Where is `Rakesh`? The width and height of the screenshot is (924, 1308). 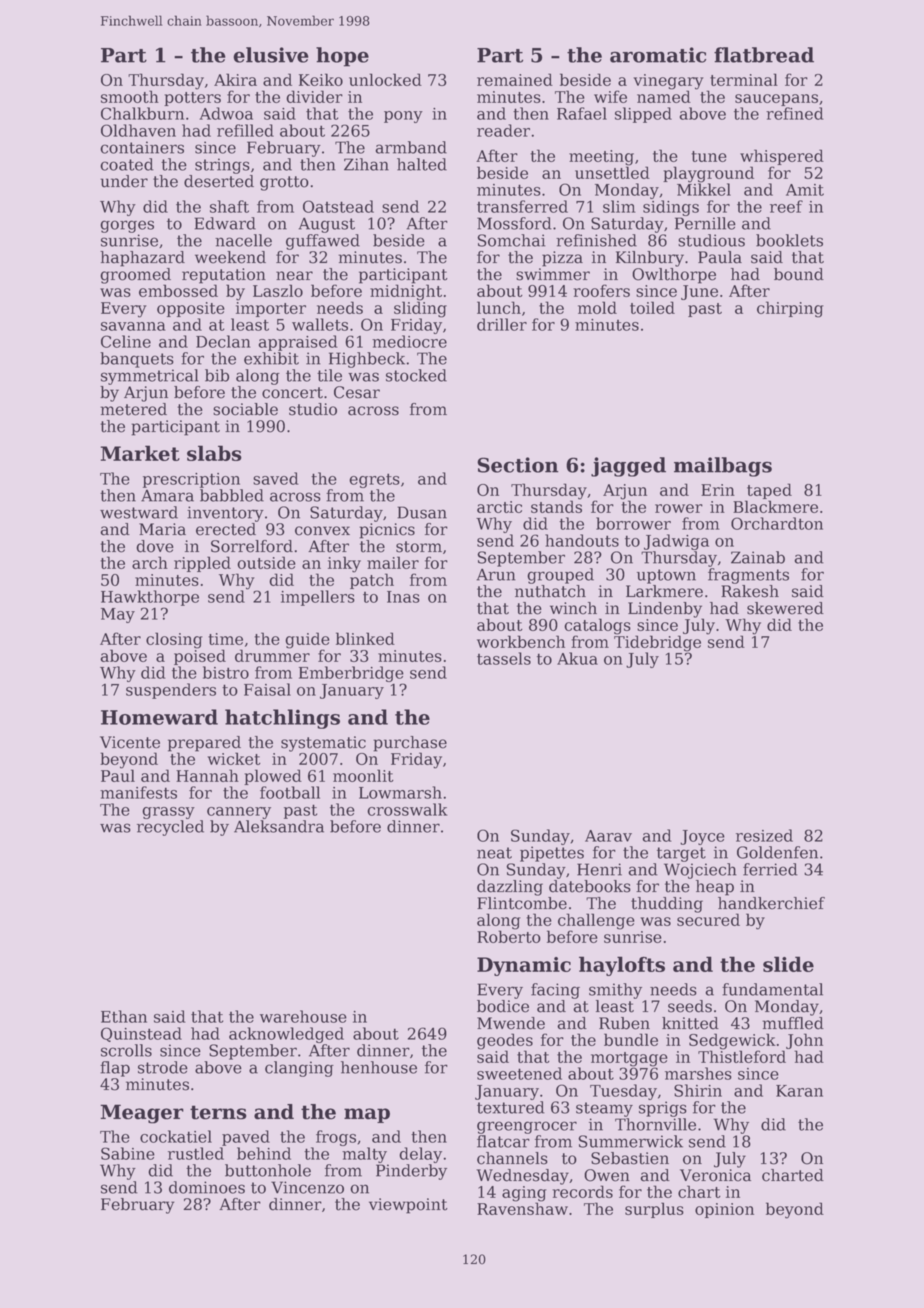 Rakesh is located at coordinates (750, 591).
